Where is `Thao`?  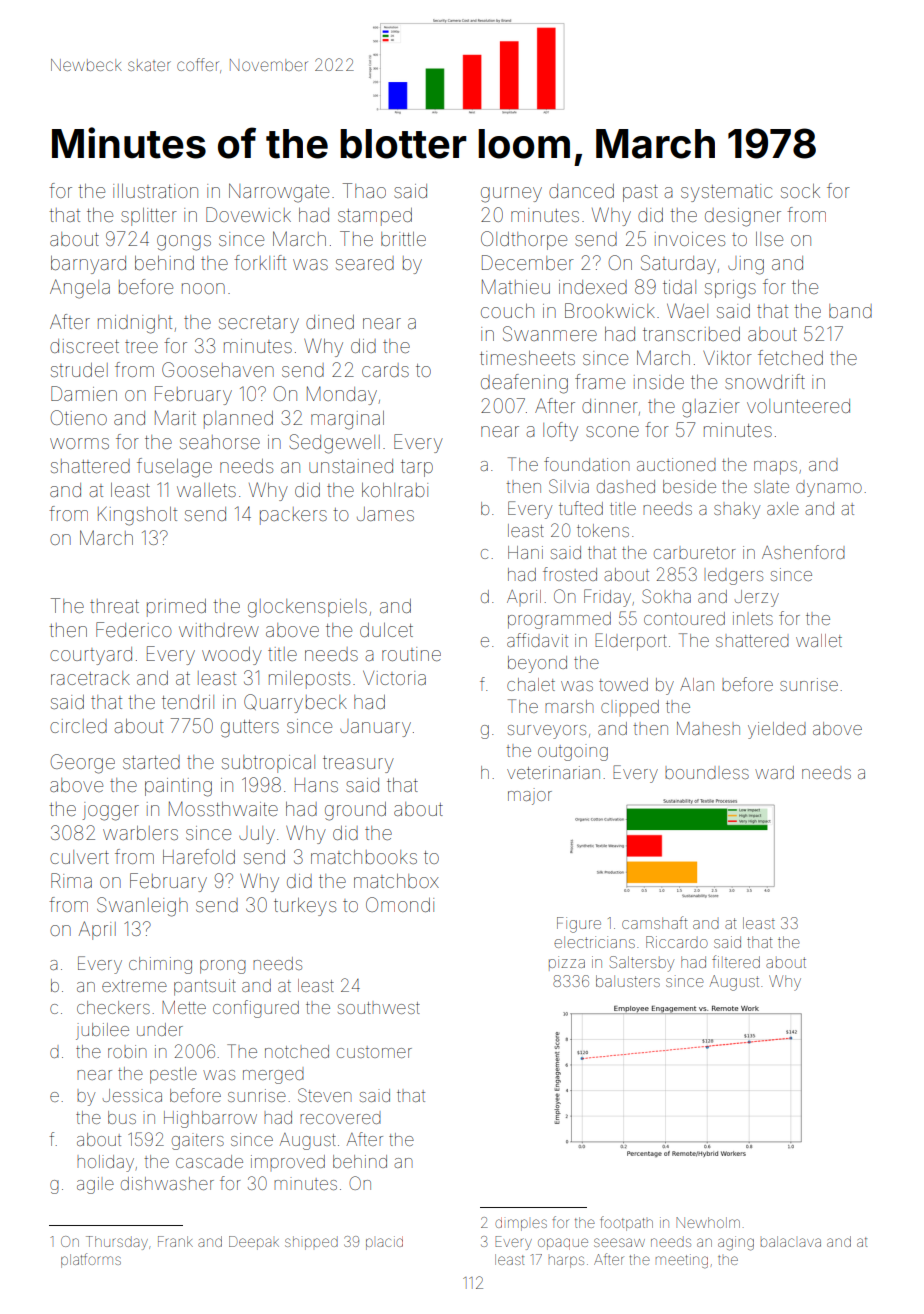
Thao is located at coordinates (364, 190).
